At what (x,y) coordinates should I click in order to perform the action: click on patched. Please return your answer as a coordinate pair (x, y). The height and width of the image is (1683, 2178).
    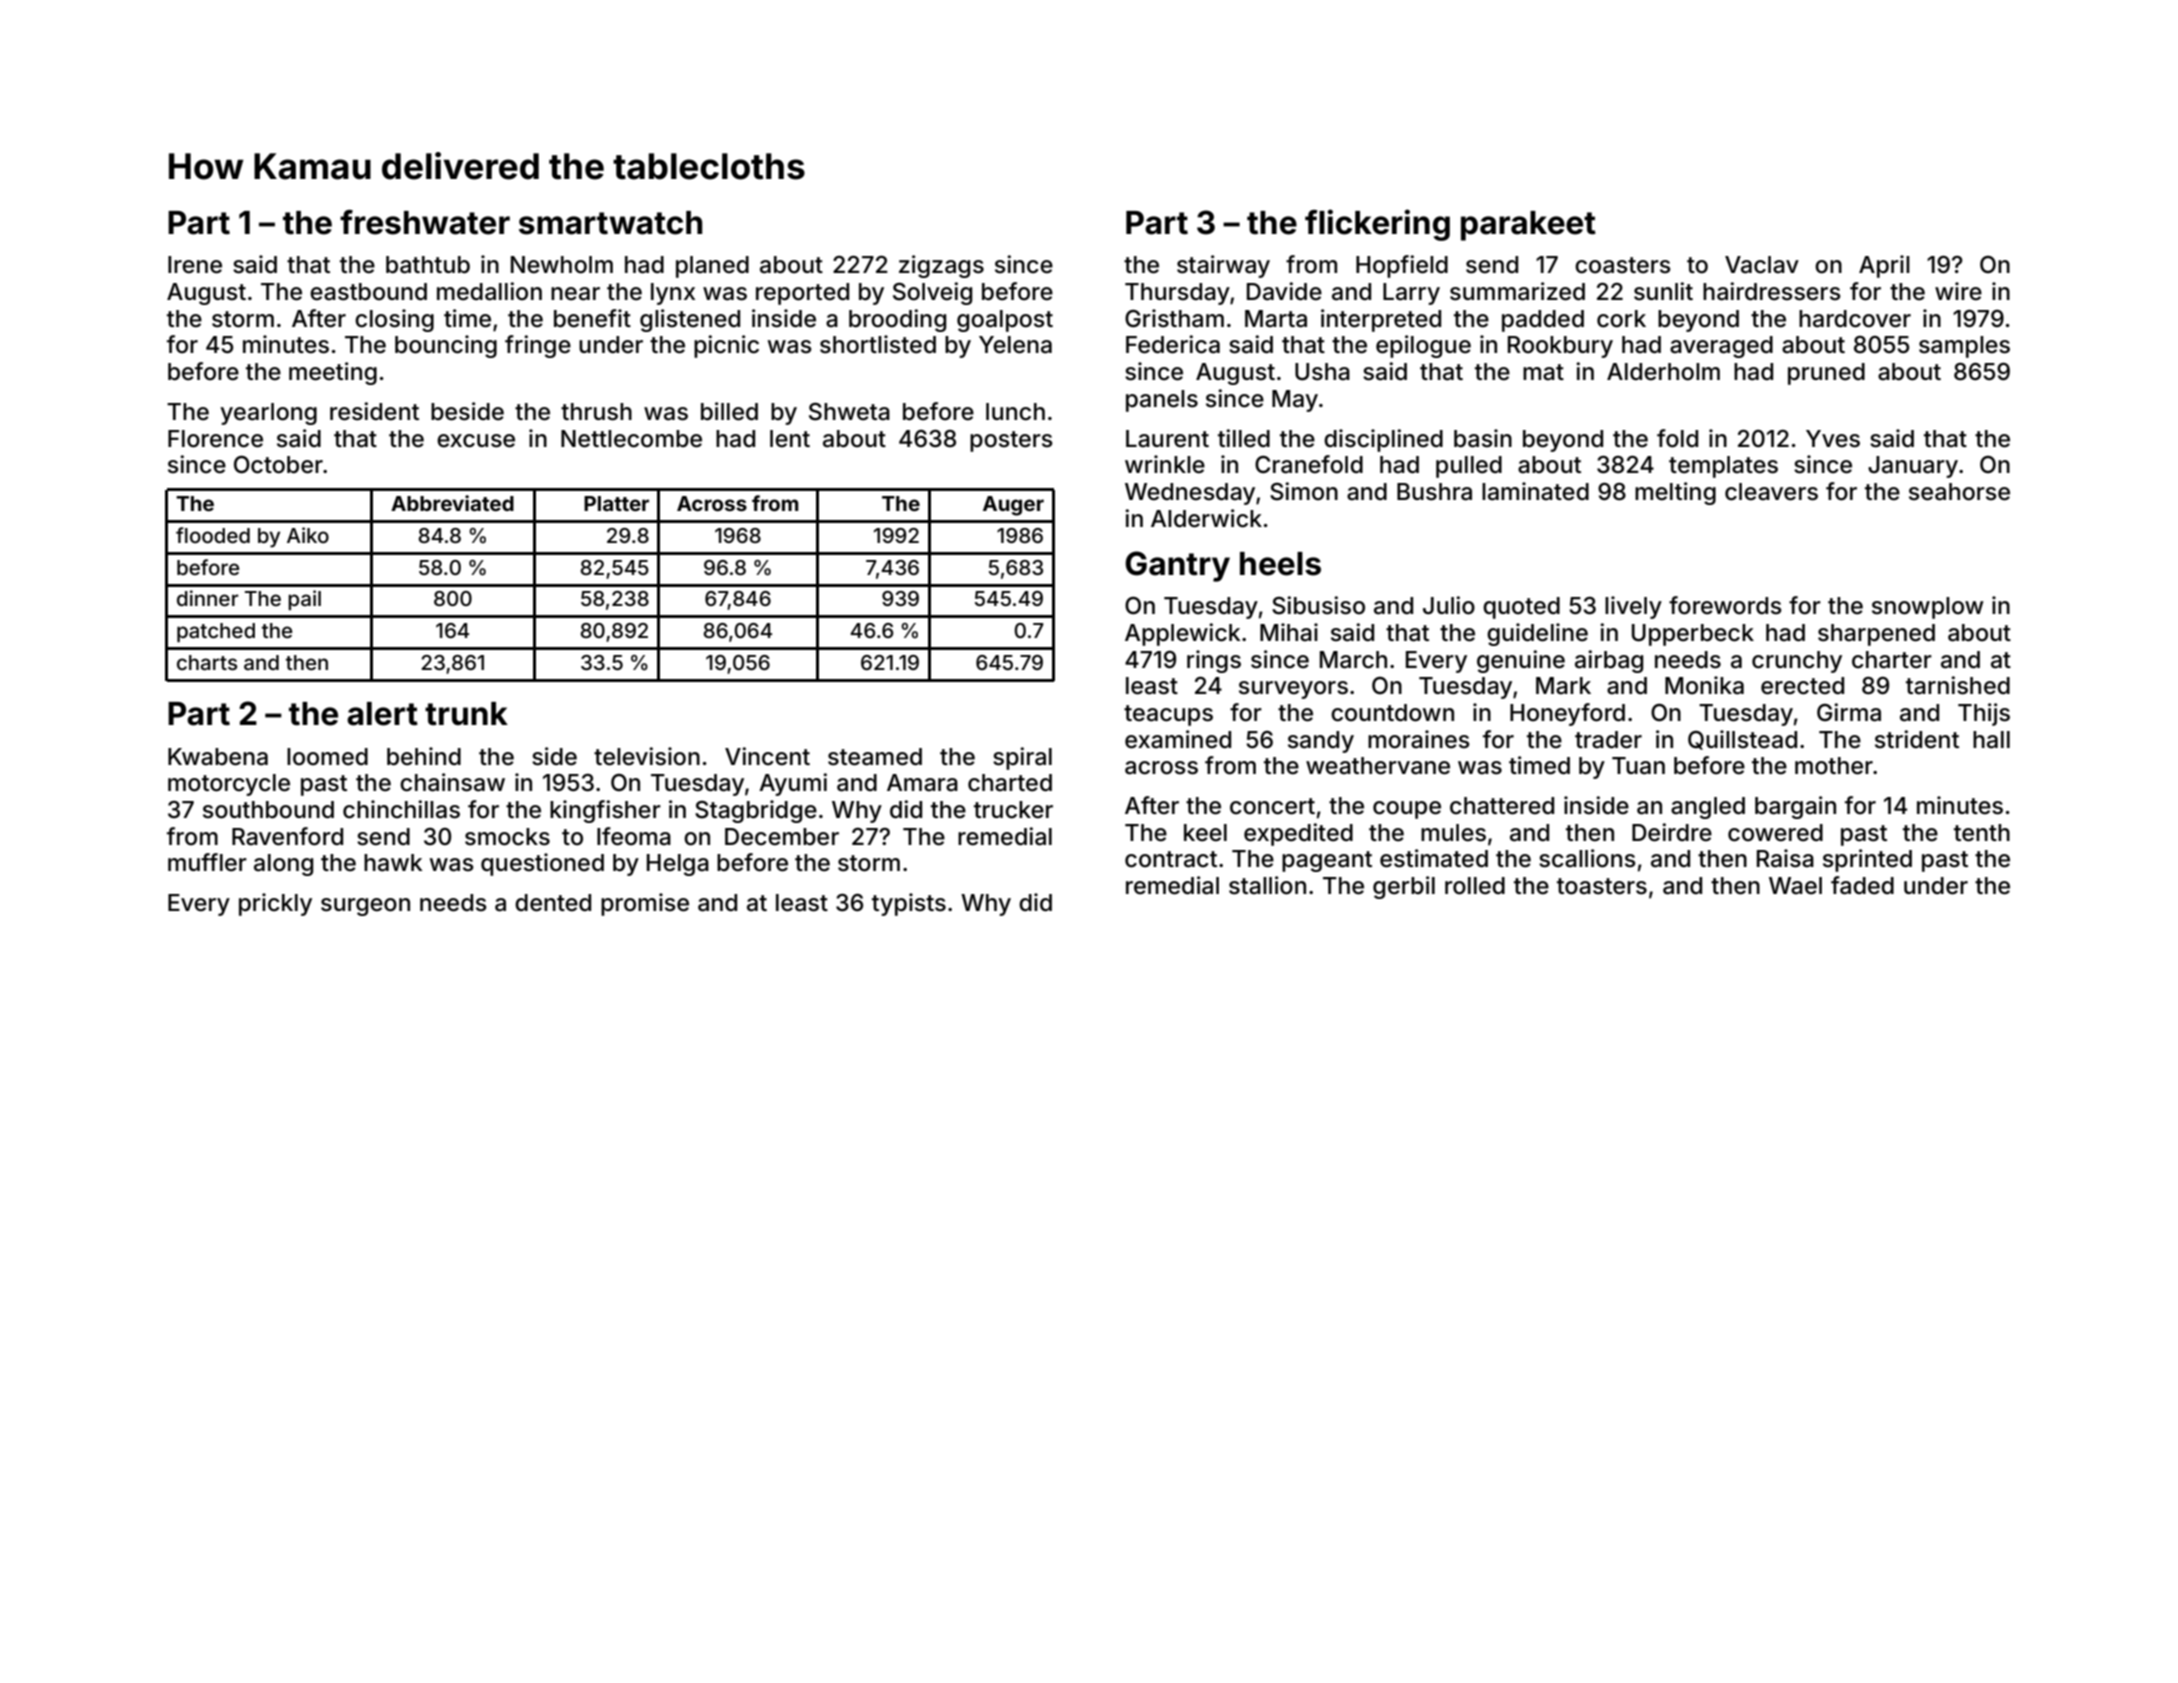
    Looking at the image, I should click on (216, 632).
